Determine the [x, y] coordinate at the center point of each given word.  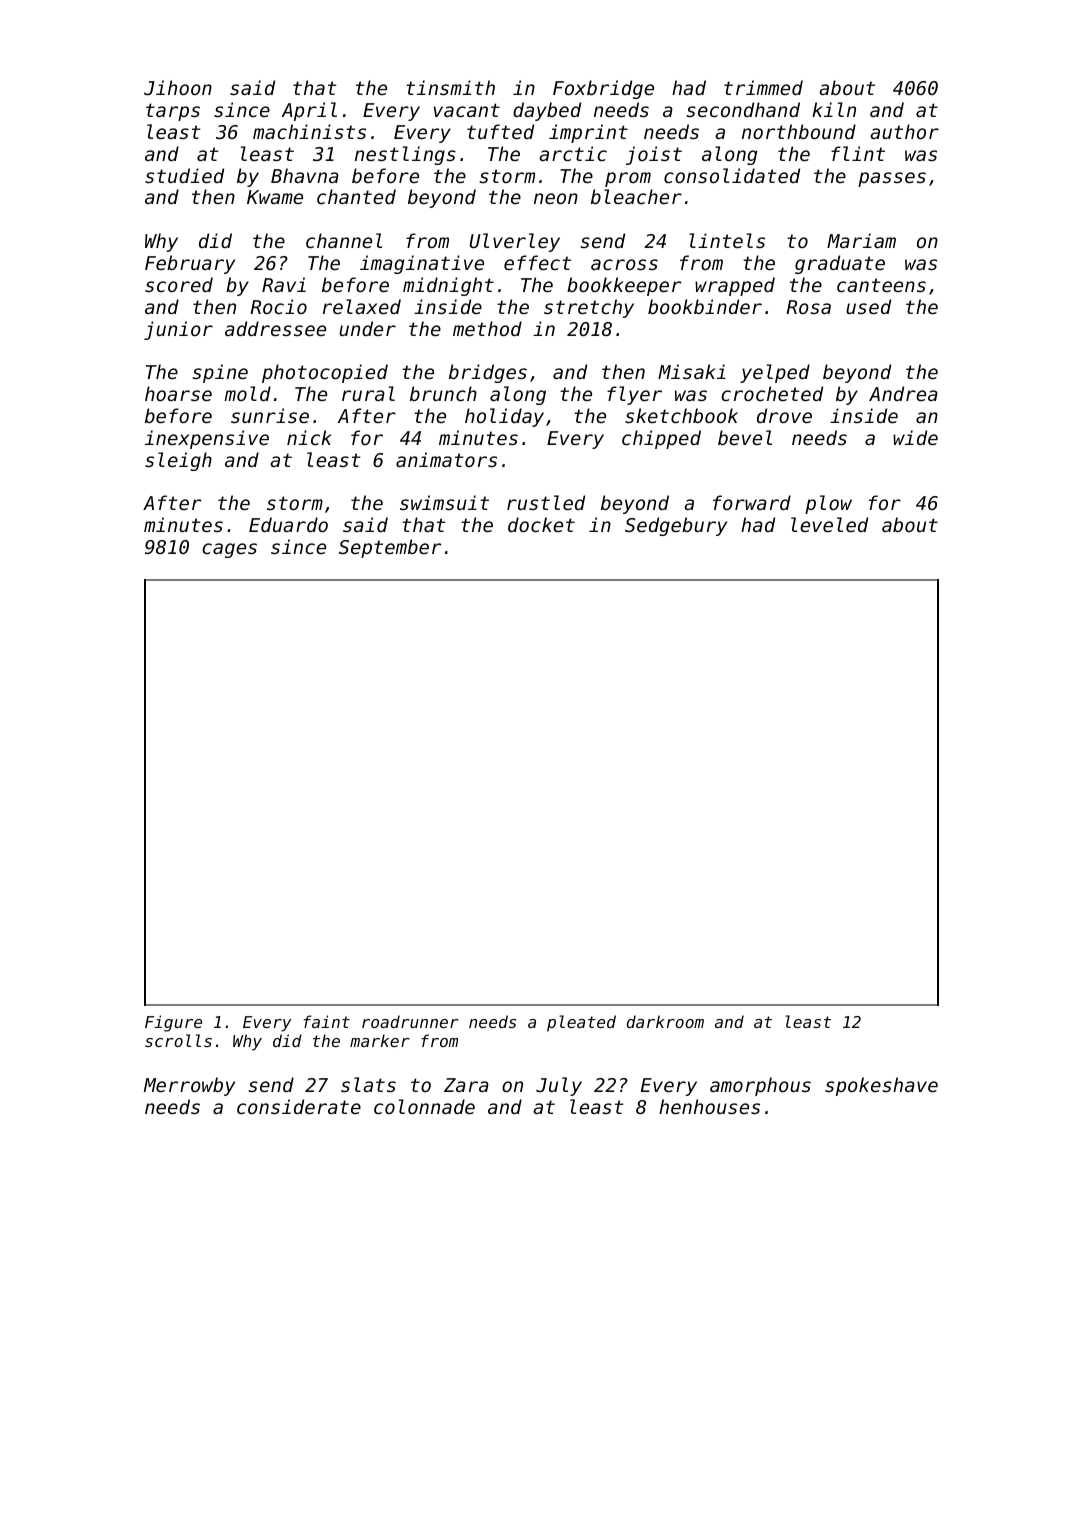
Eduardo [288, 524]
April [309, 111]
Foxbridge [603, 89]
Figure [173, 1023]
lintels [727, 240]
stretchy [589, 308]
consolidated [732, 175]
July [559, 1086]
